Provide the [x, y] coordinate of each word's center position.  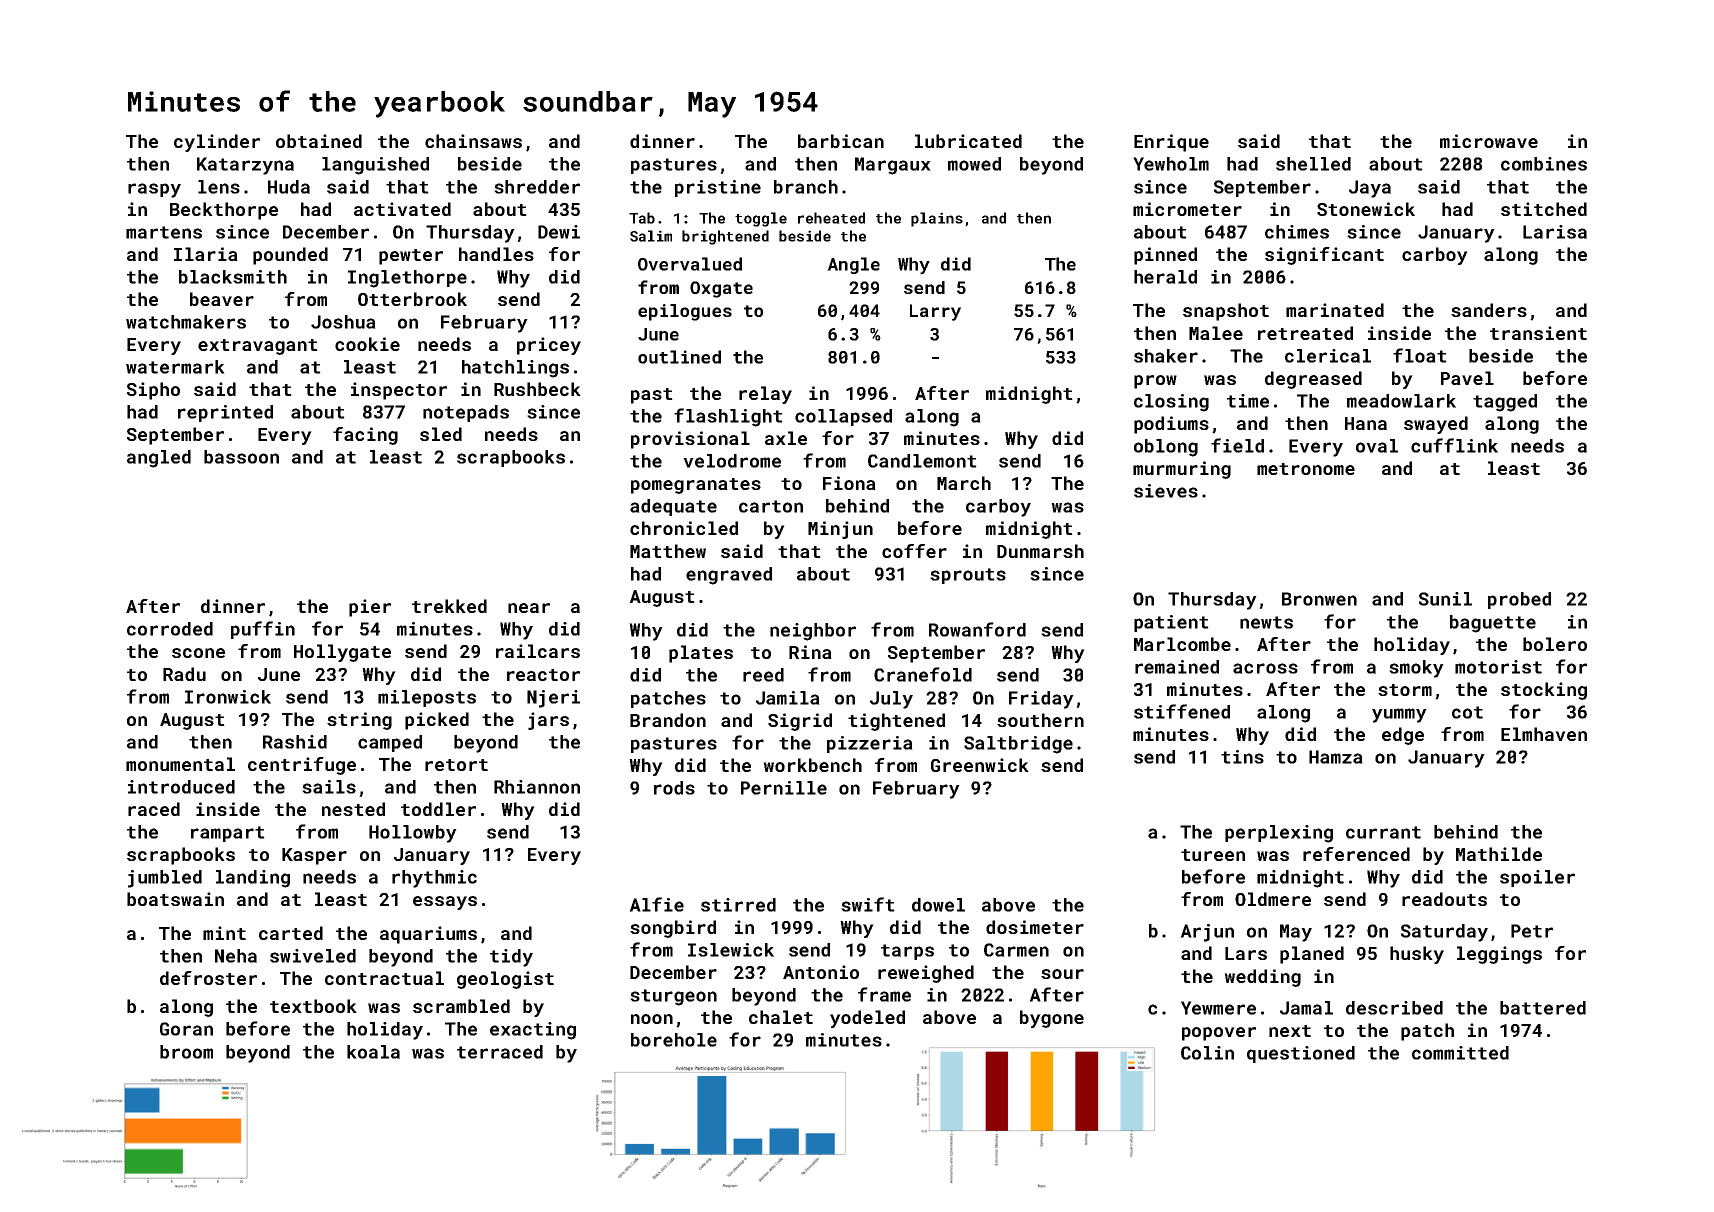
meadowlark [1401, 401]
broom [186, 1052]
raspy [154, 190]
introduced [181, 787]
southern [1040, 720]
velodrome [732, 461]
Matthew [668, 551]
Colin [1207, 1053]
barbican [841, 141]
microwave [1489, 141]
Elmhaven [1544, 734]
